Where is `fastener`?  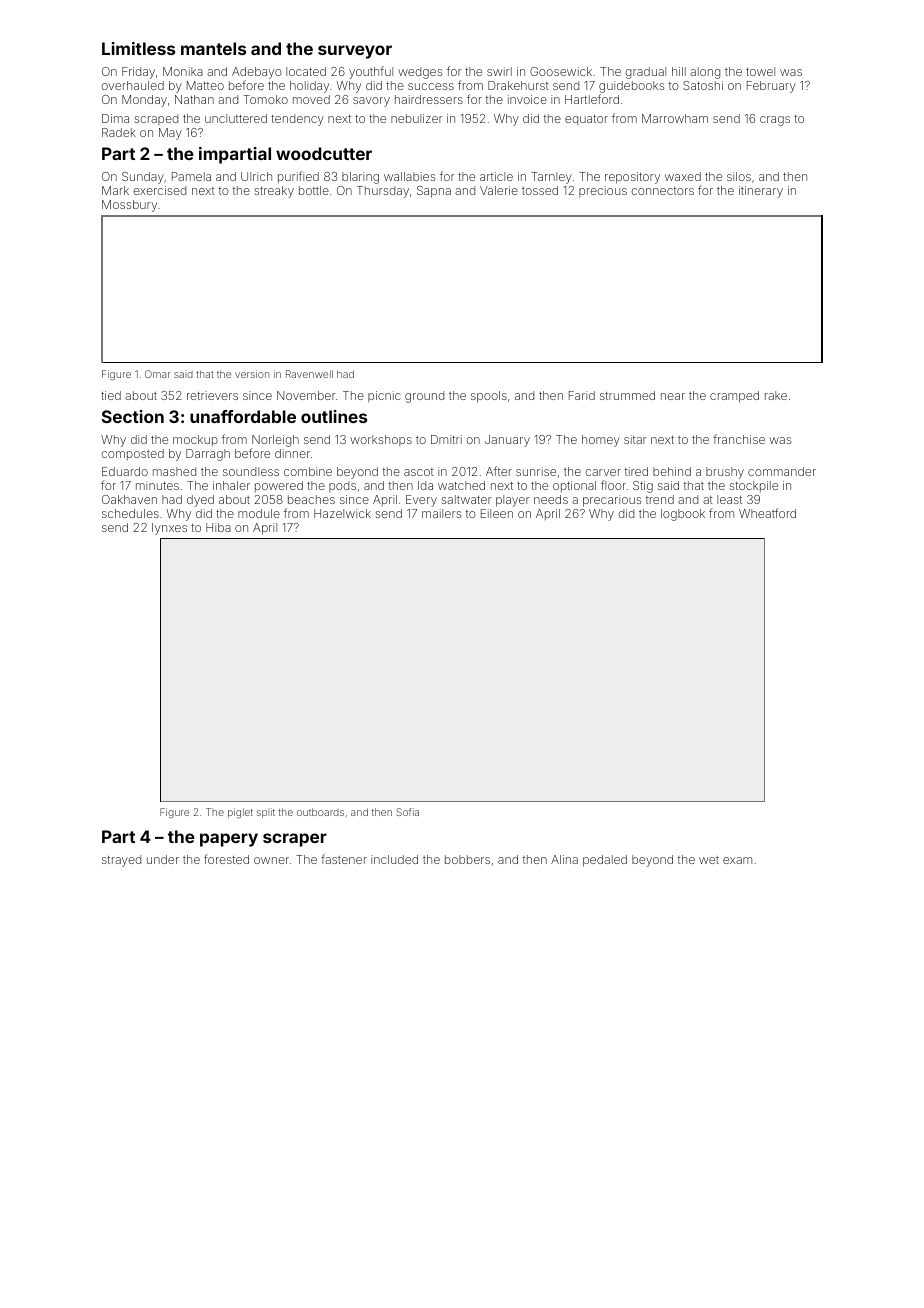
fastener is located at coordinates (344, 859).
